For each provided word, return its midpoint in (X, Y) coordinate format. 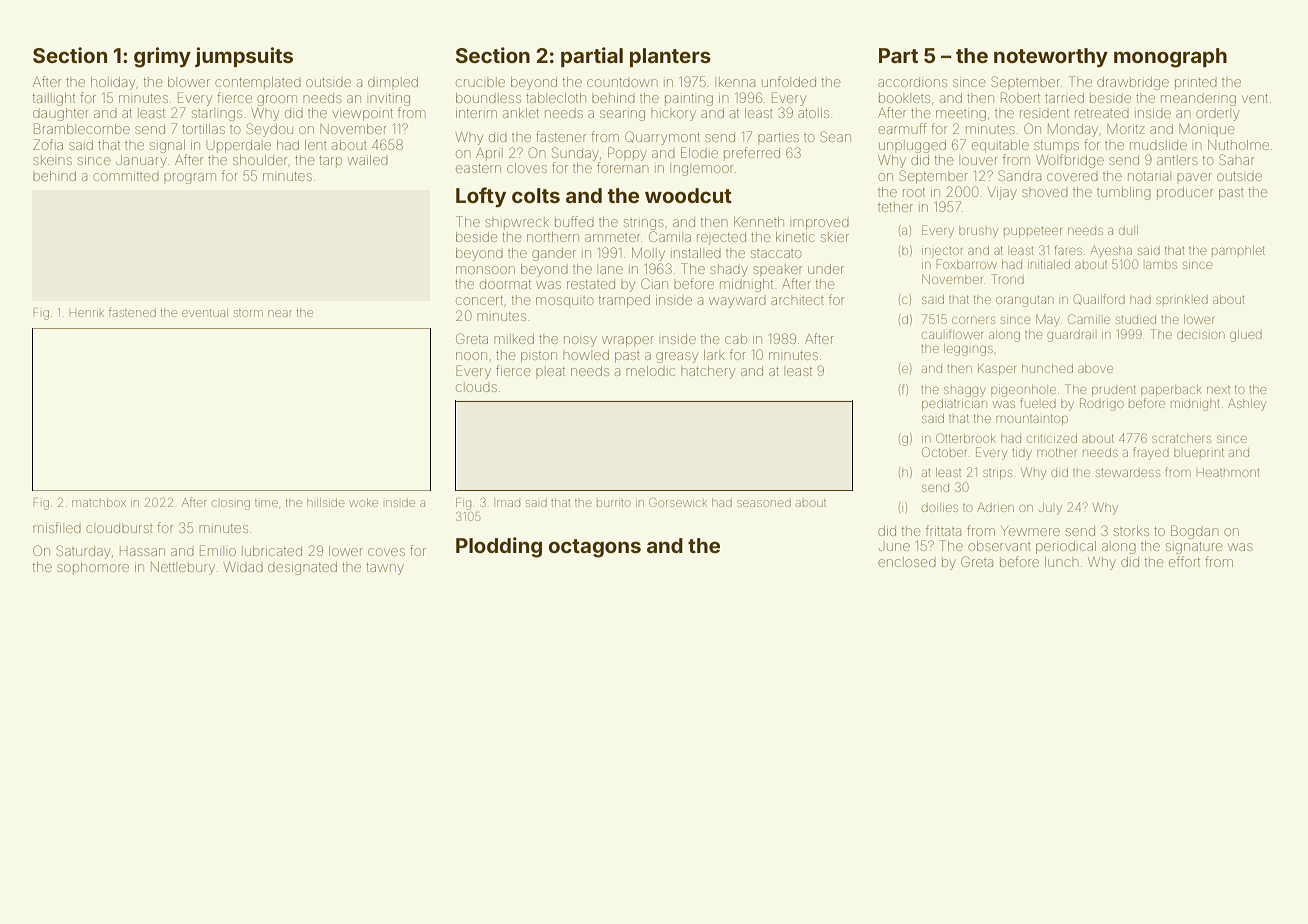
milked (514, 339)
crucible (480, 82)
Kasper (997, 369)
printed (1196, 83)
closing (231, 505)
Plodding (499, 547)
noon (471, 356)
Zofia (48, 144)
